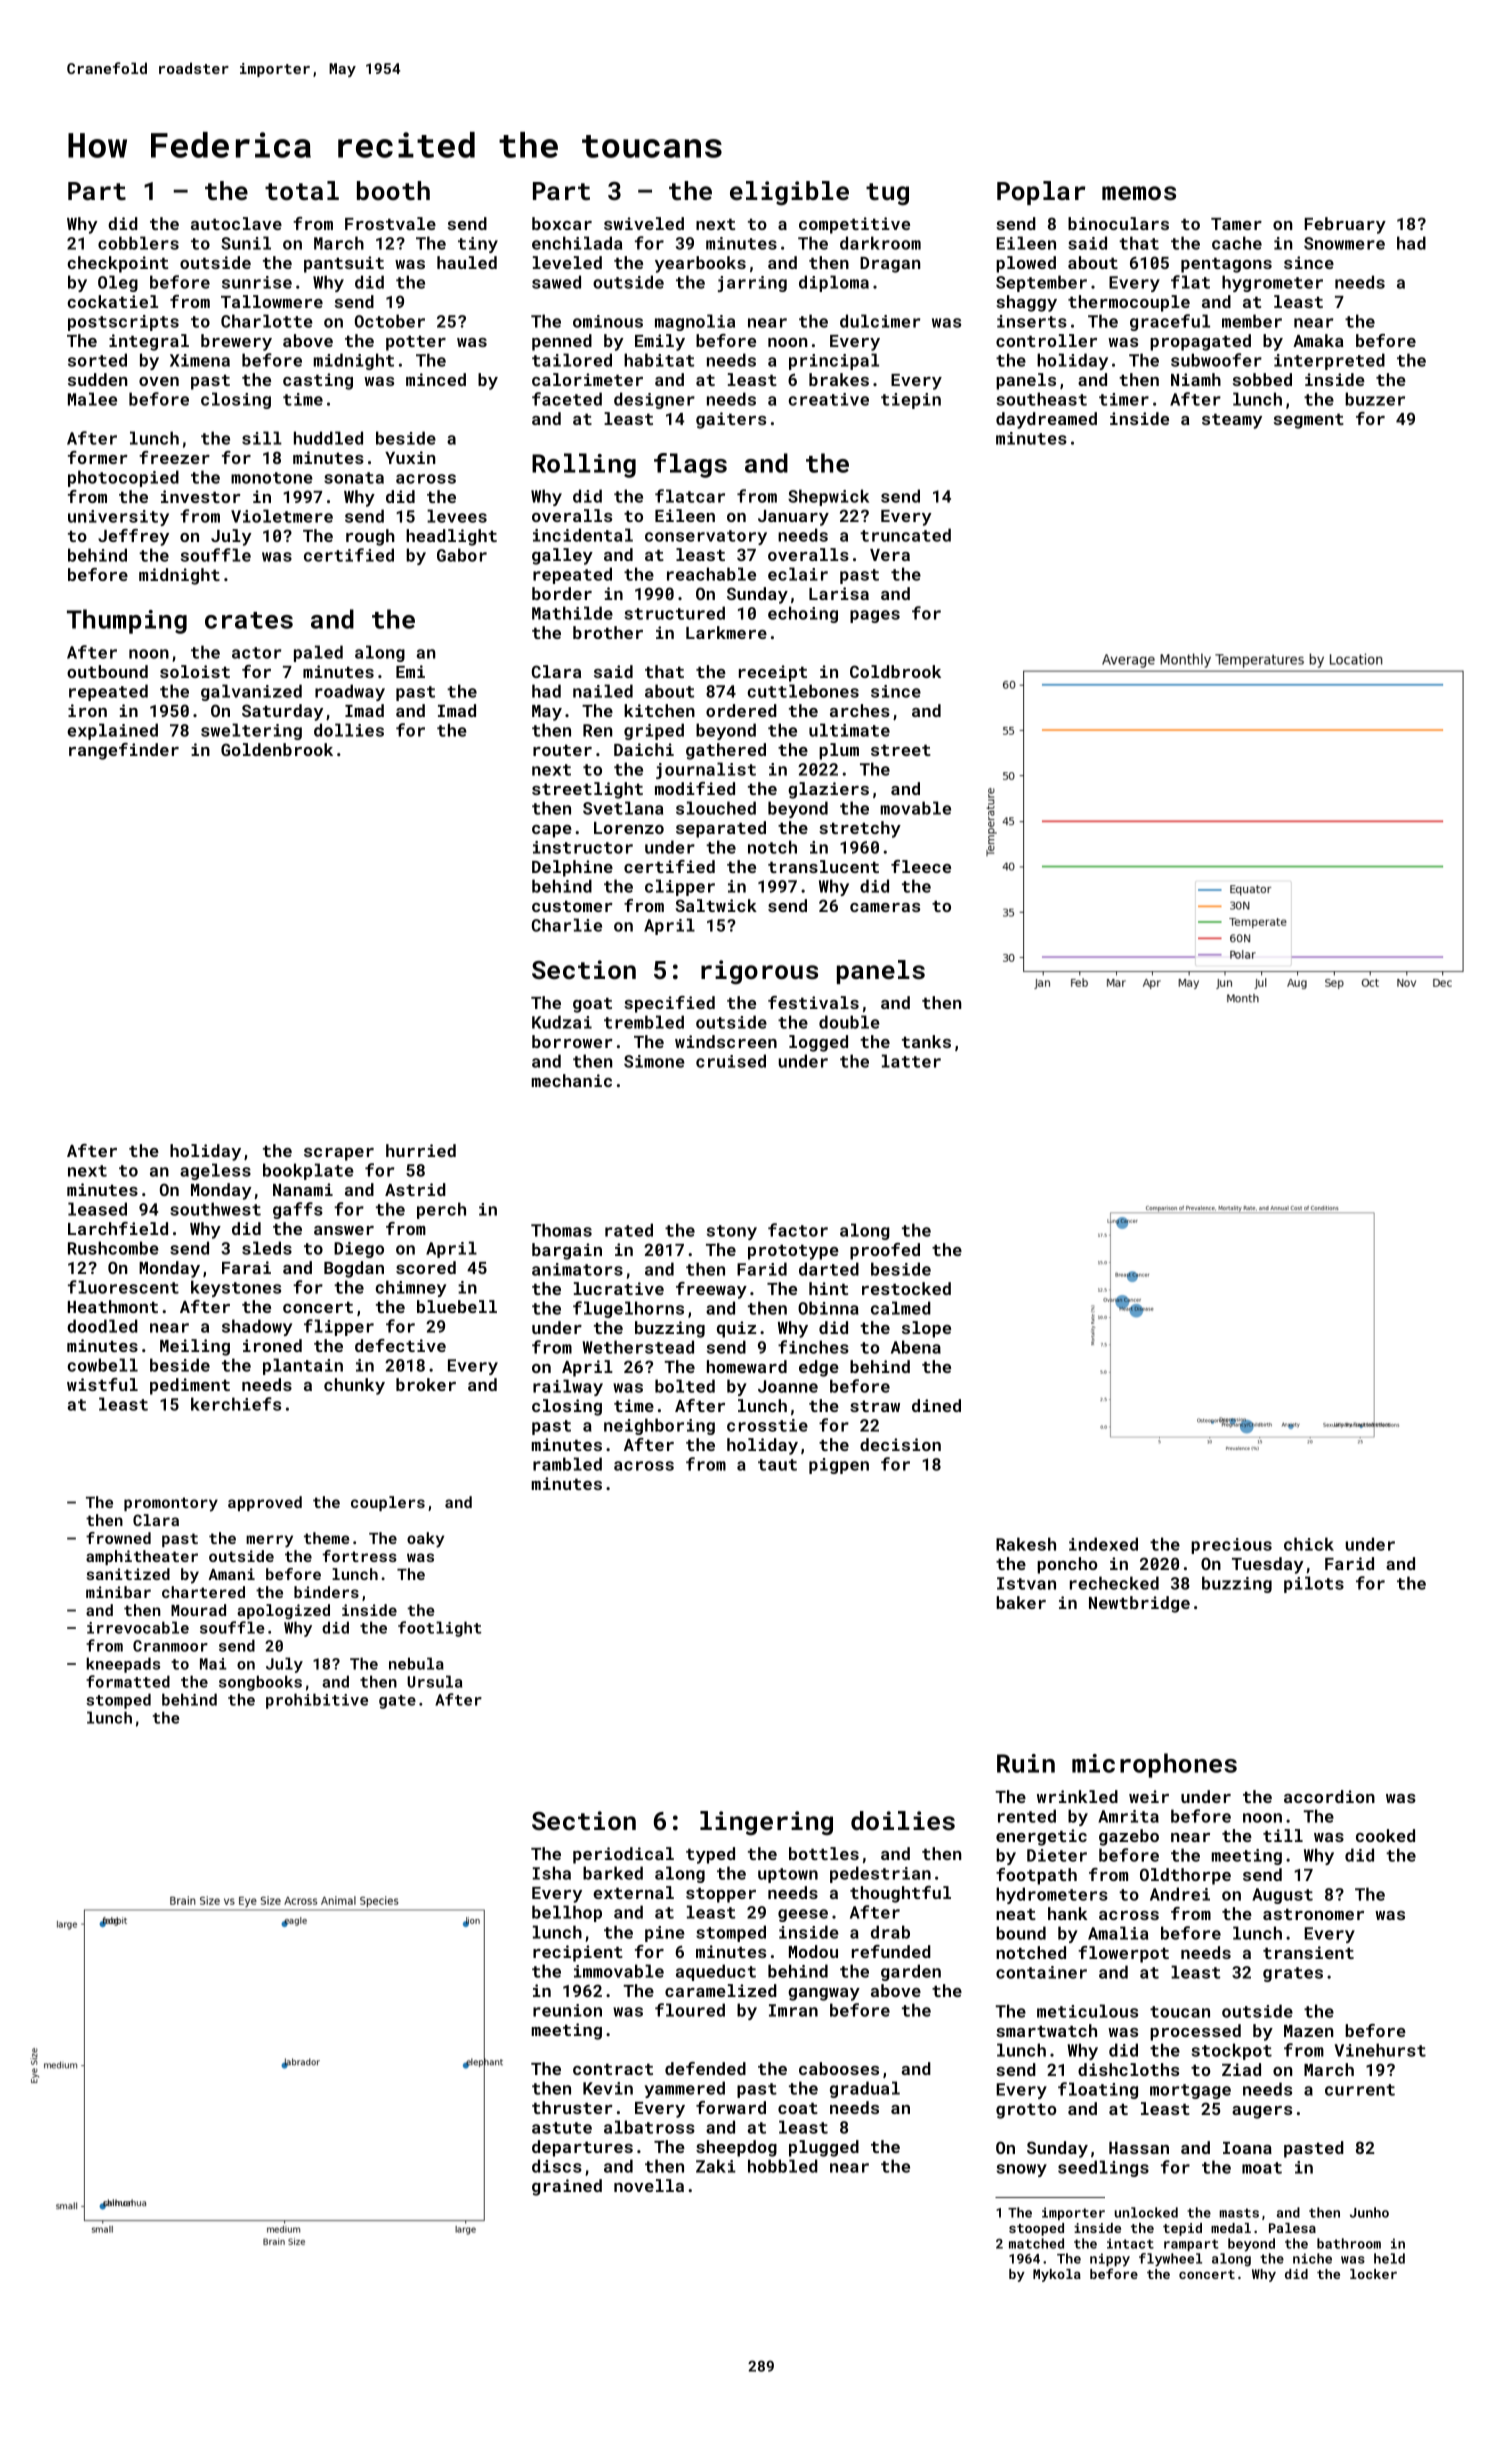 The height and width of the screenshot is (2464, 1496). I want to click on bolted, so click(685, 1386).
